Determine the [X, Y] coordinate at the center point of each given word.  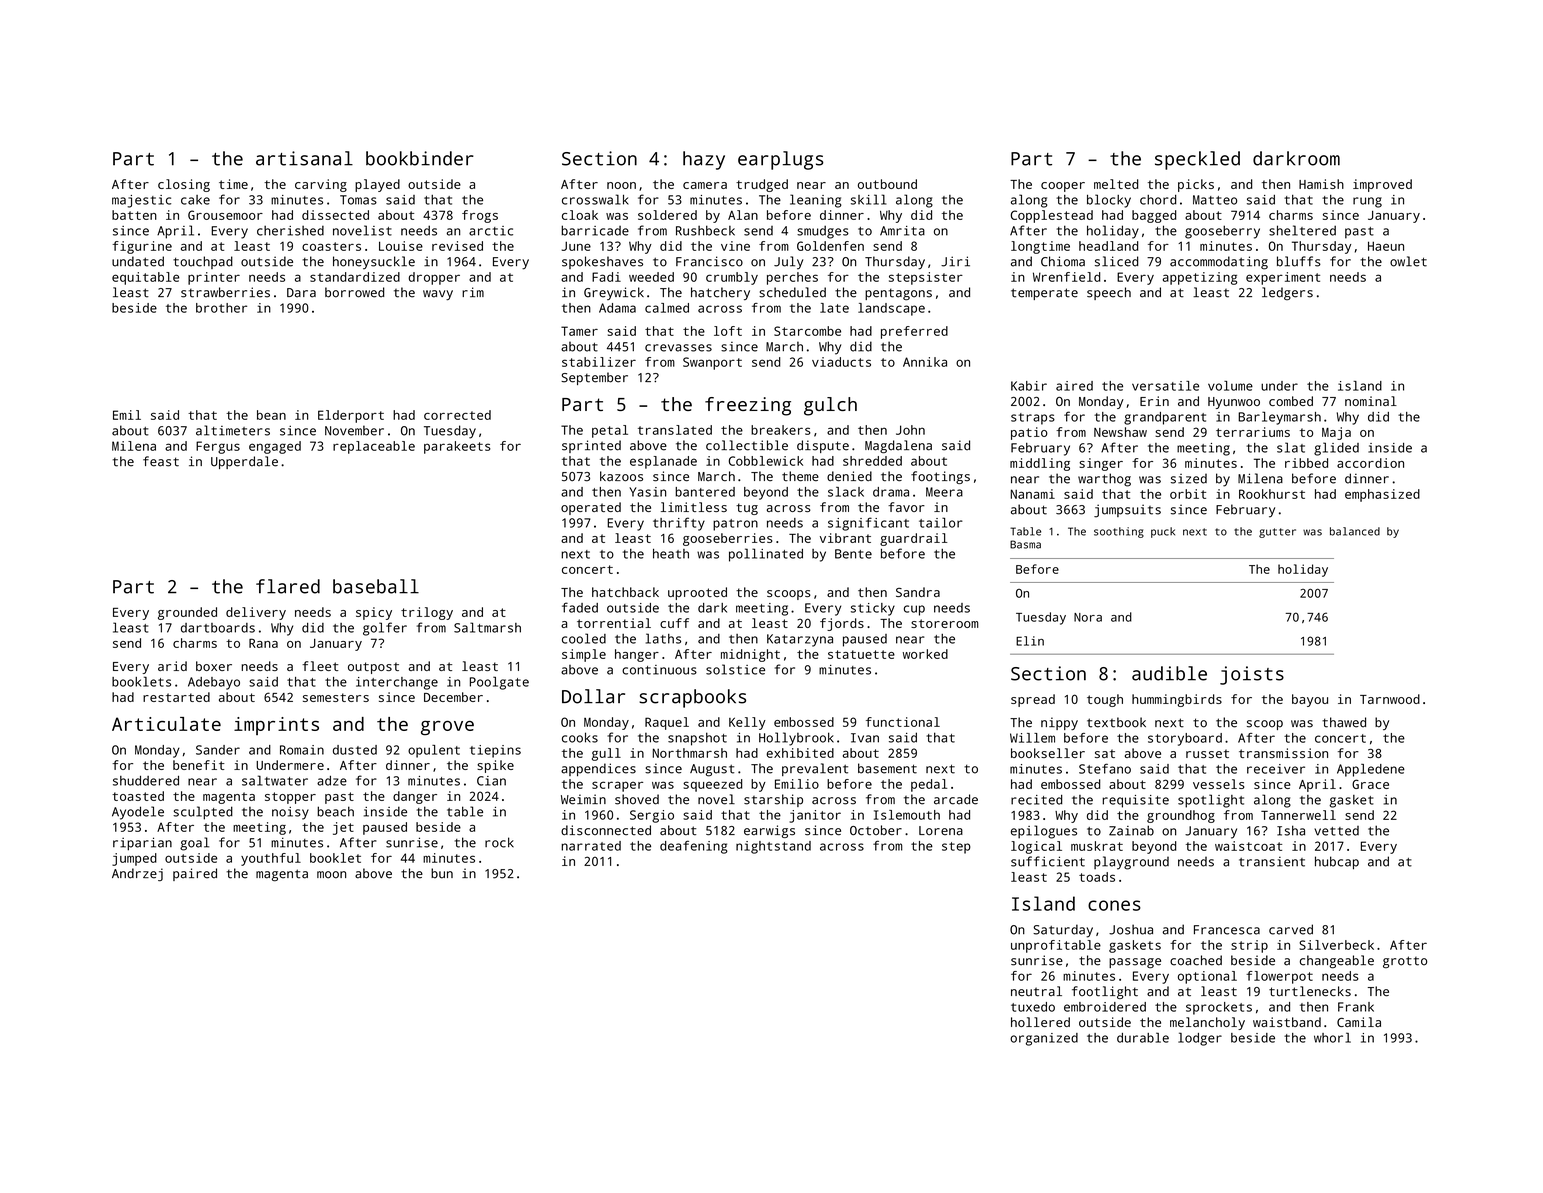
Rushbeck [705, 230]
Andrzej [137, 874]
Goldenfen [830, 246]
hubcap [1337, 863]
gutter [1277, 533]
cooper [1063, 187]
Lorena [941, 830]
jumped [134, 859]
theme [800, 476]
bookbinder [420, 158]
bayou [1310, 700]
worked [925, 654]
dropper [434, 278]
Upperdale [244, 462]
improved [1382, 185]
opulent [434, 751]
